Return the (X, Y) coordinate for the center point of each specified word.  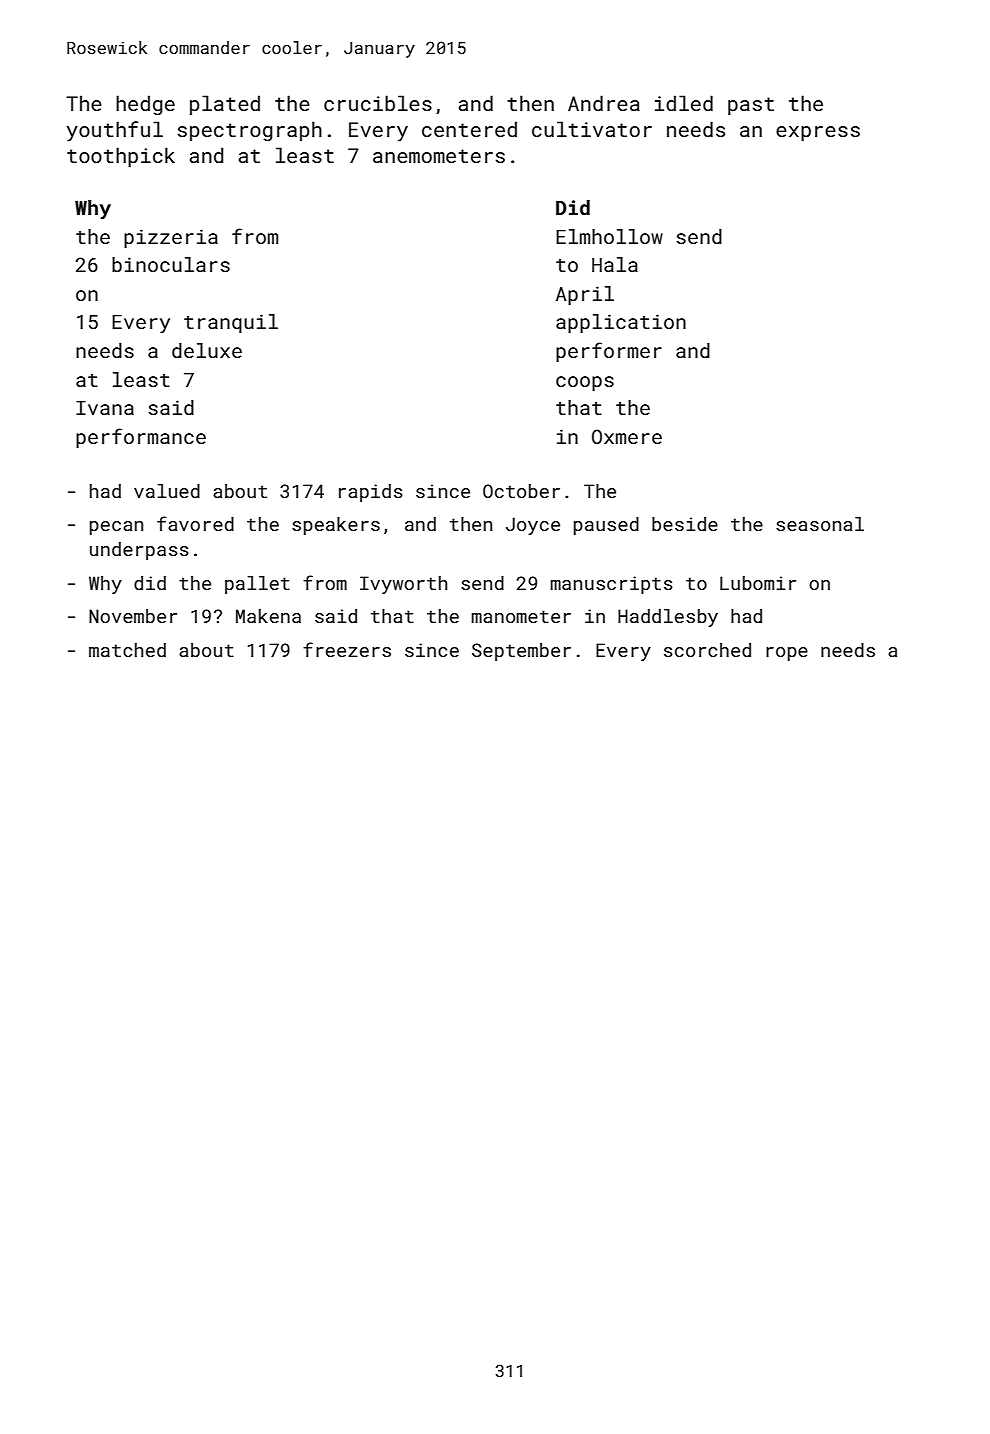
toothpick (121, 157)
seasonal (820, 524)
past (751, 106)
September (521, 652)
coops (585, 383)
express (818, 133)
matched (127, 650)
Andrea (604, 103)
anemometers (439, 156)
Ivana (105, 408)
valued (167, 491)
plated (225, 105)
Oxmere (627, 436)
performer (609, 352)
